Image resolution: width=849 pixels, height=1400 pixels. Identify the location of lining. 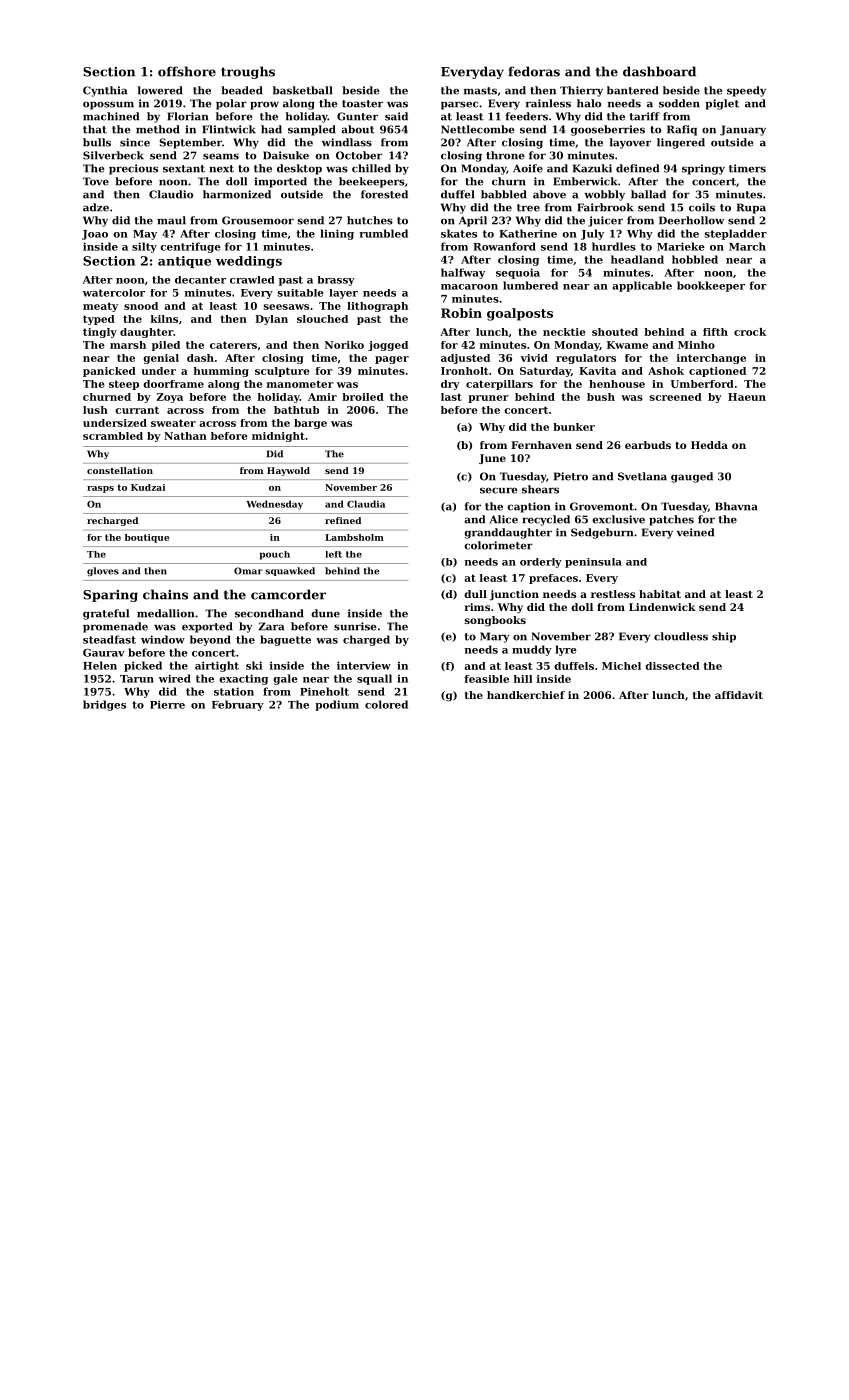
(337, 234).
